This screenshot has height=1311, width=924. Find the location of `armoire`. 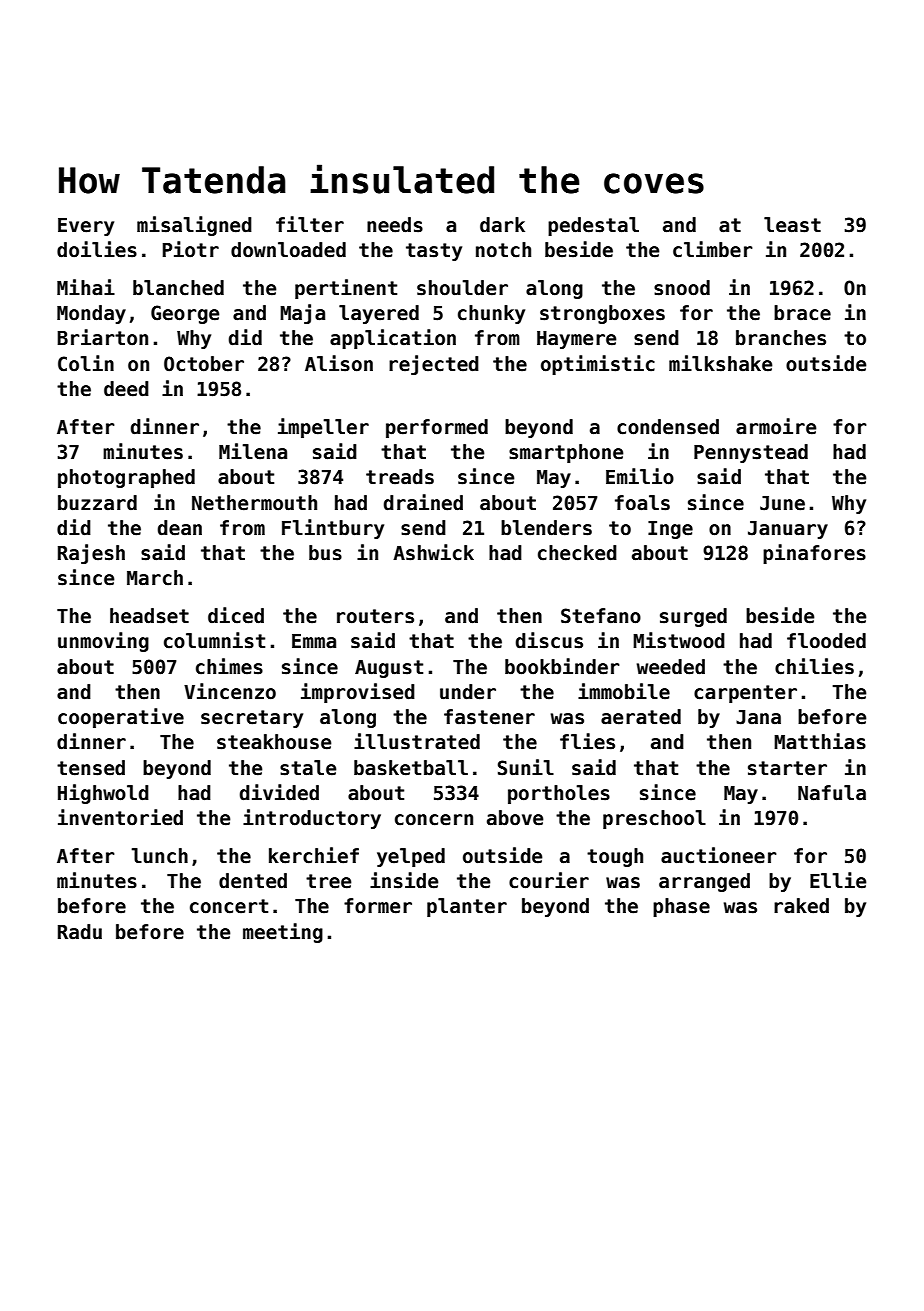

armoire is located at coordinates (776, 426).
